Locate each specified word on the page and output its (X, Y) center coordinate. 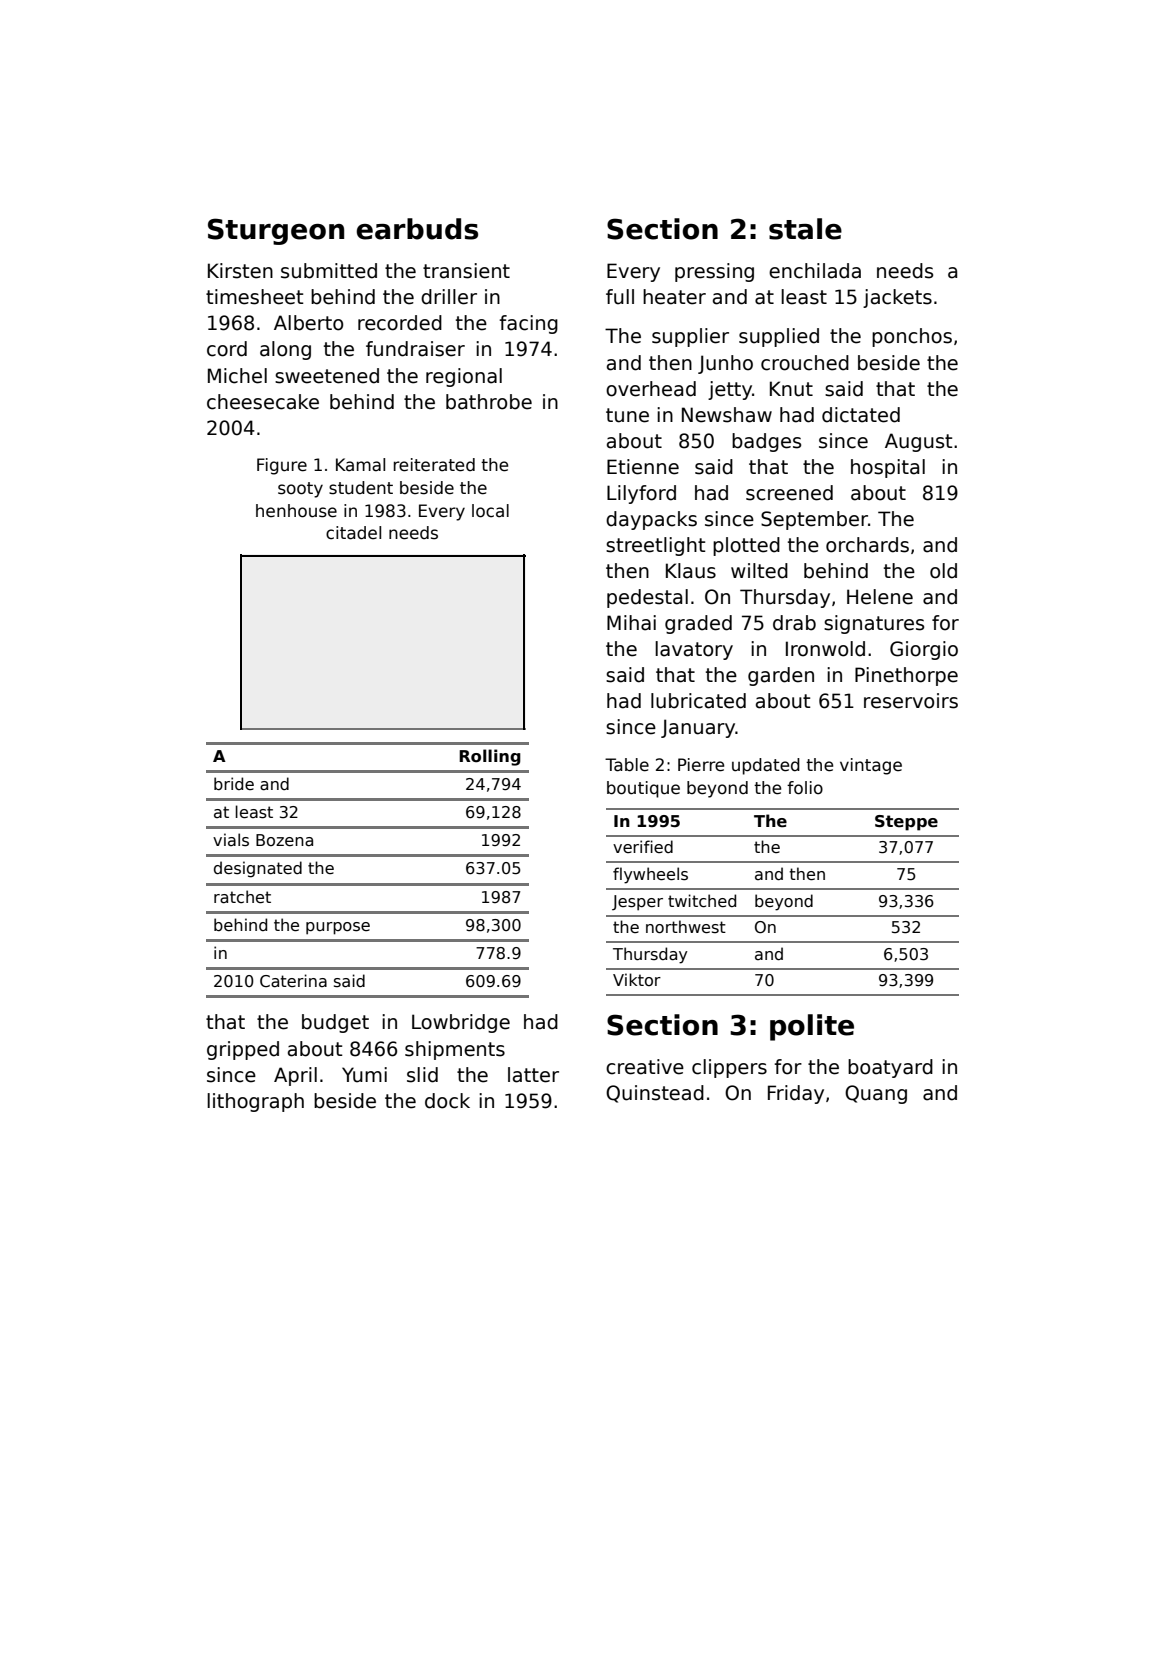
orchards (867, 545)
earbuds (417, 229)
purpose (338, 928)
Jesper (637, 903)
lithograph (255, 1102)
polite (812, 1027)
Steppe (906, 823)
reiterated (434, 465)
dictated (861, 415)
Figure (282, 466)
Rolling (490, 757)
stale (805, 229)
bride (234, 783)
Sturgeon (276, 231)
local (490, 511)
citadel (353, 533)
